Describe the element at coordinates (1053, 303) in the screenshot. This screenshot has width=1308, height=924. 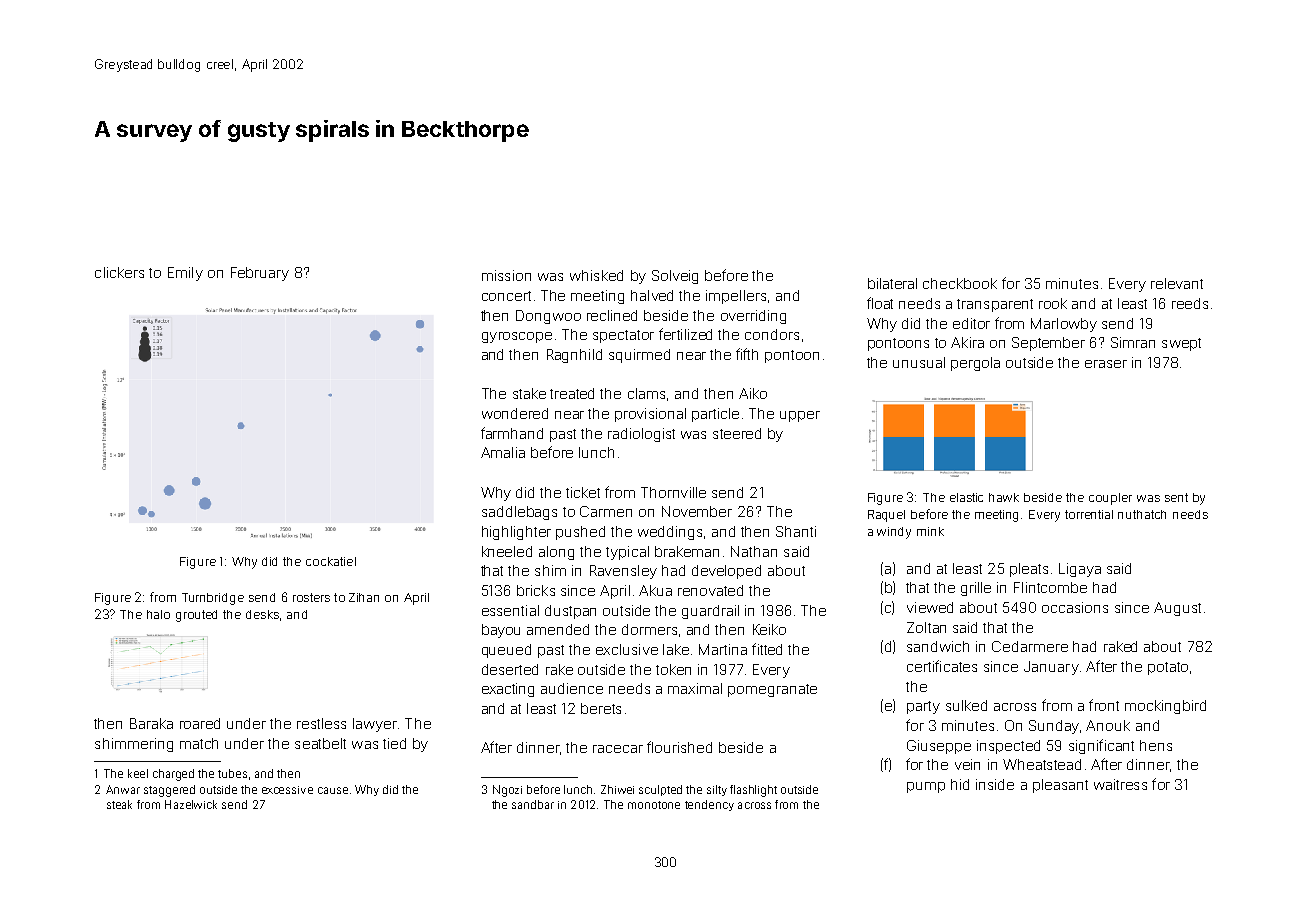
I see `rook` at that location.
